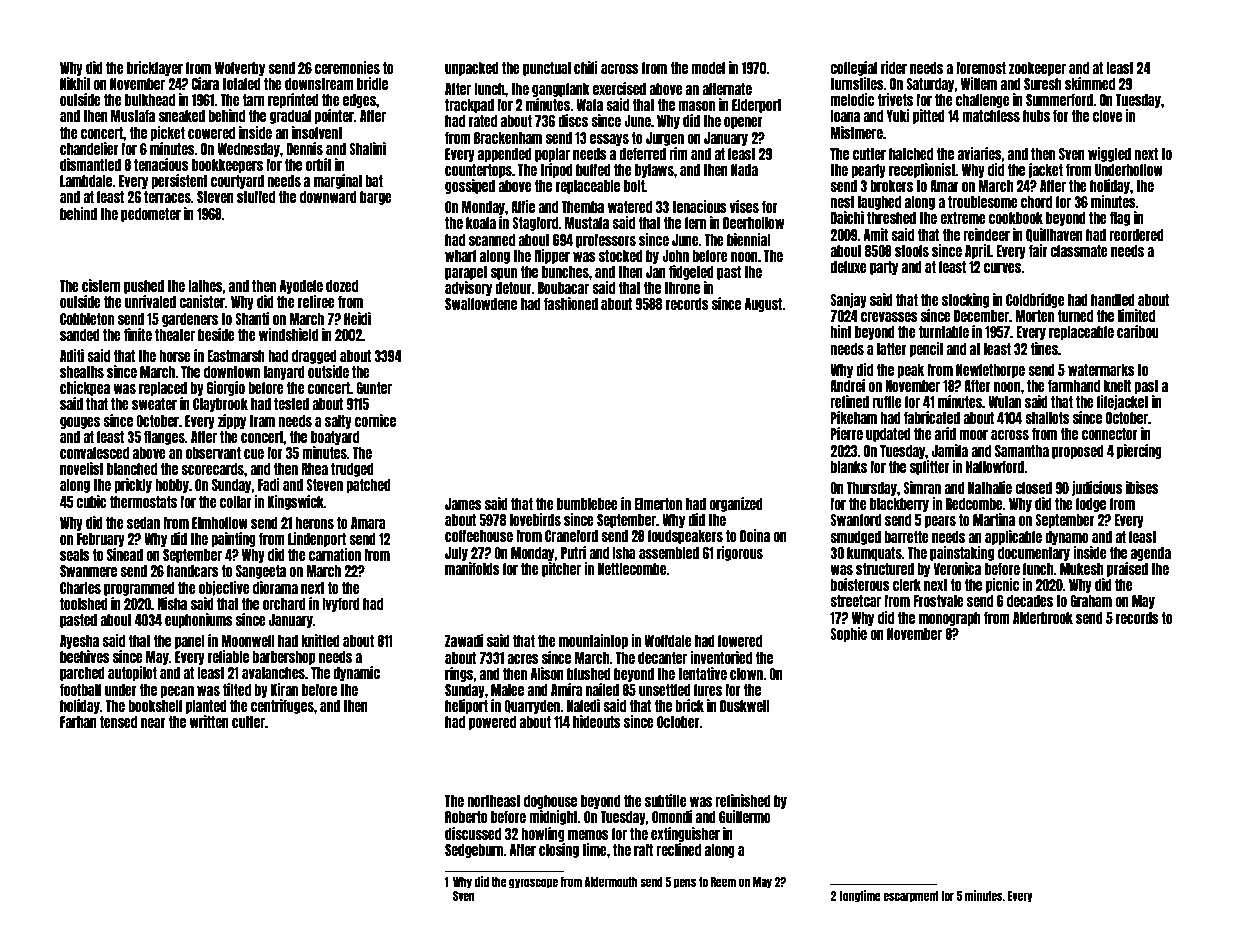 The width and height of the screenshot is (1233, 952). Describe the element at coordinates (469, 106) in the screenshot. I see `trackpad` at that location.
